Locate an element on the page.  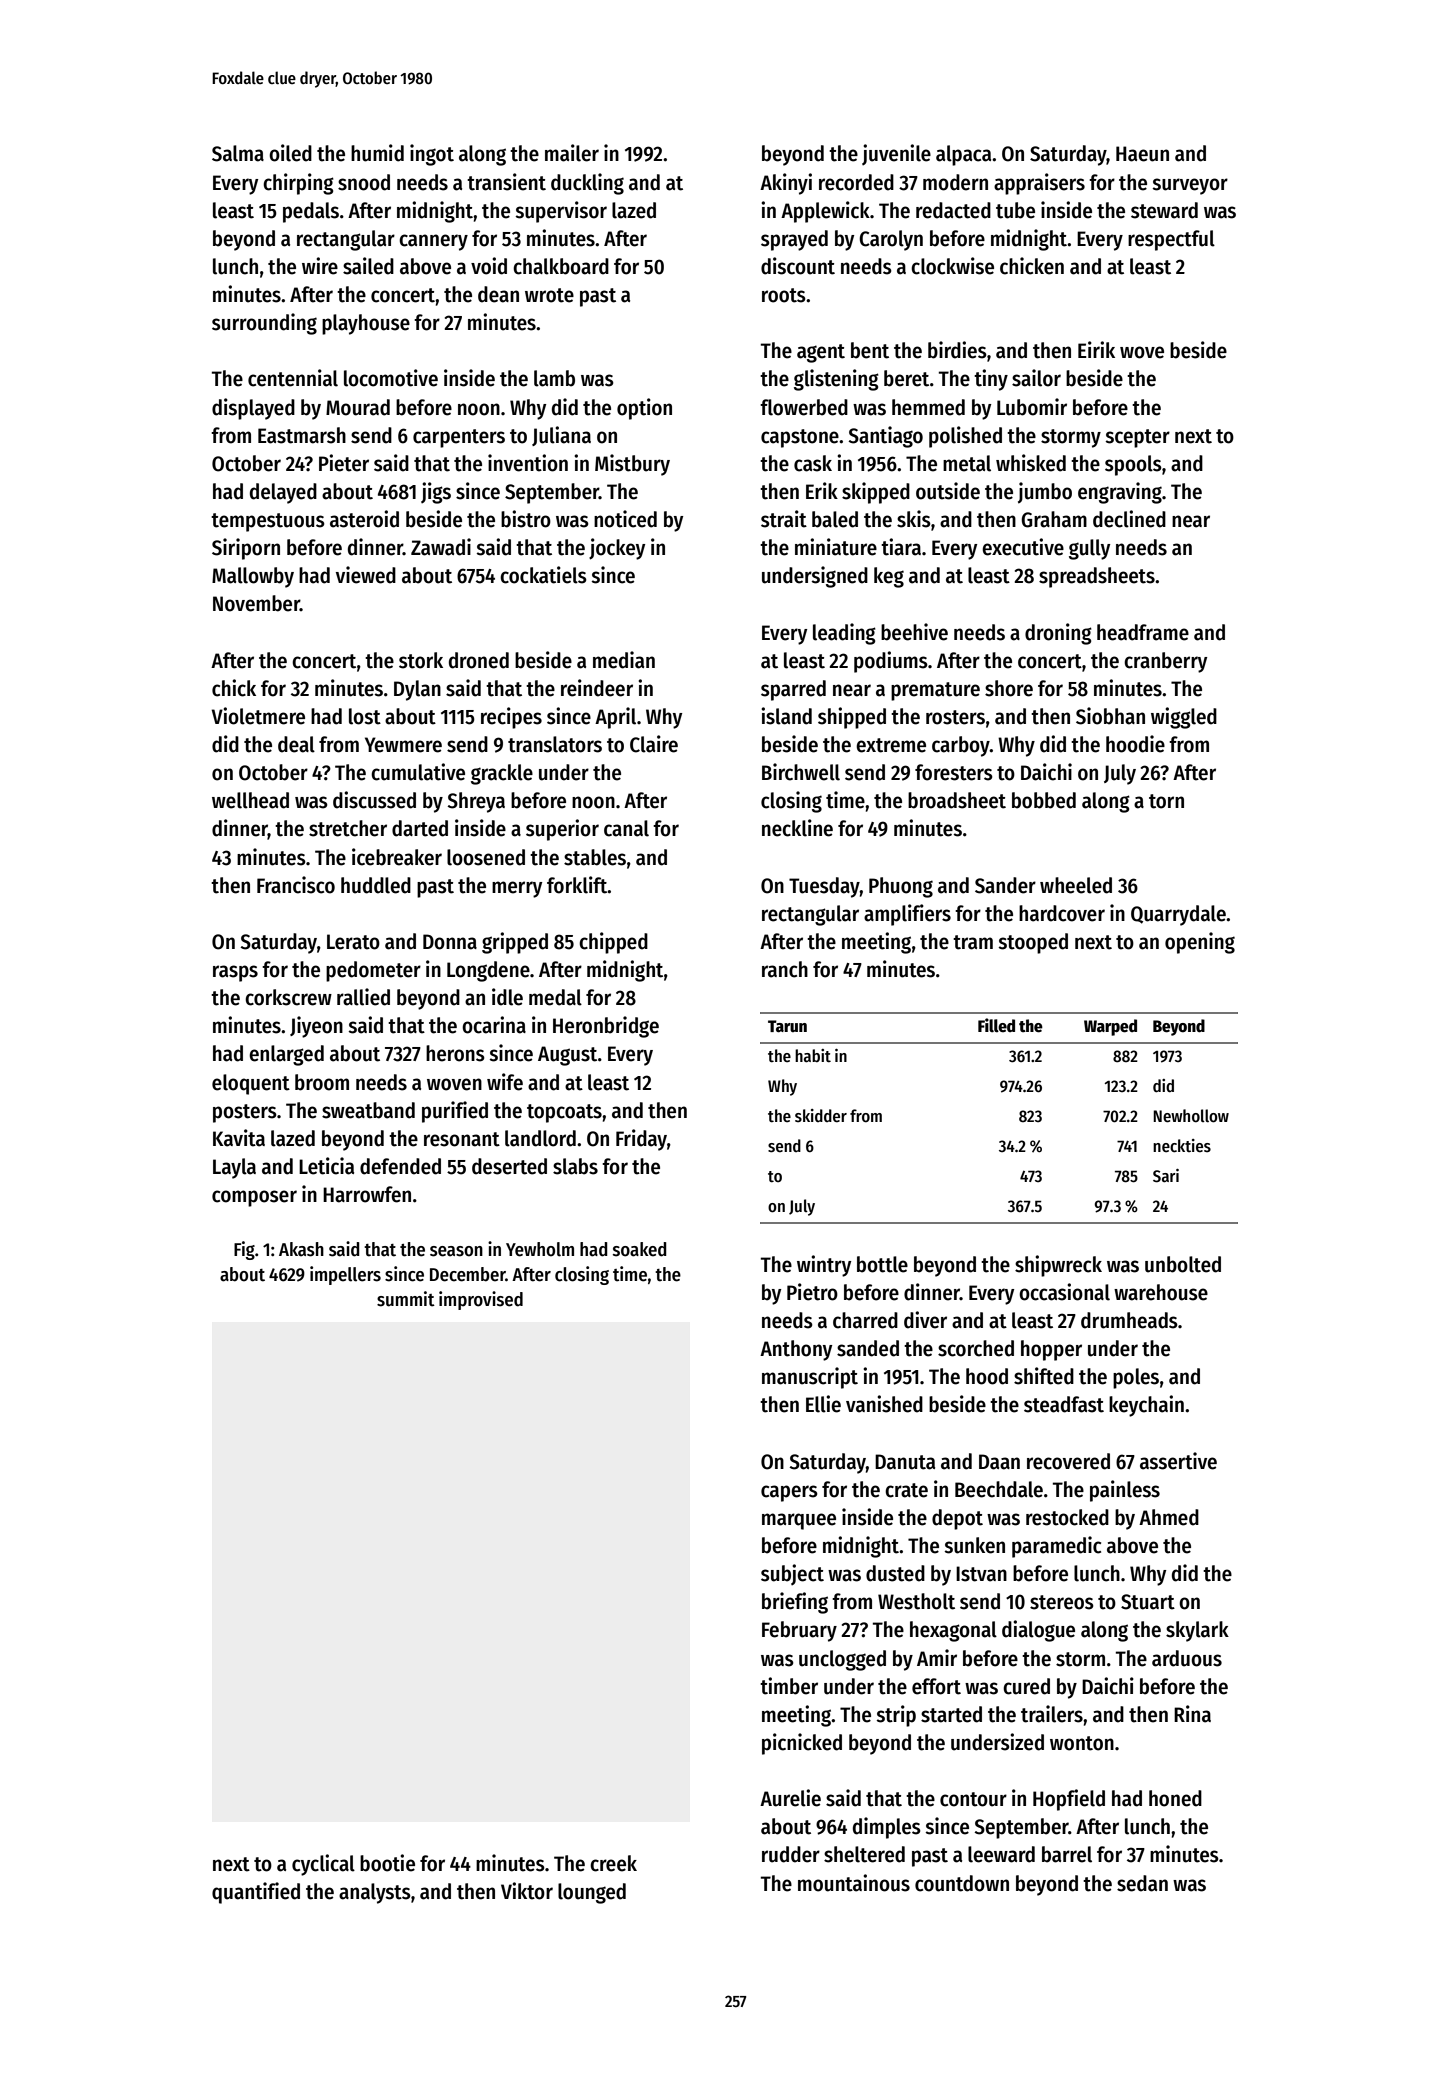
torn is located at coordinates (1166, 801).
